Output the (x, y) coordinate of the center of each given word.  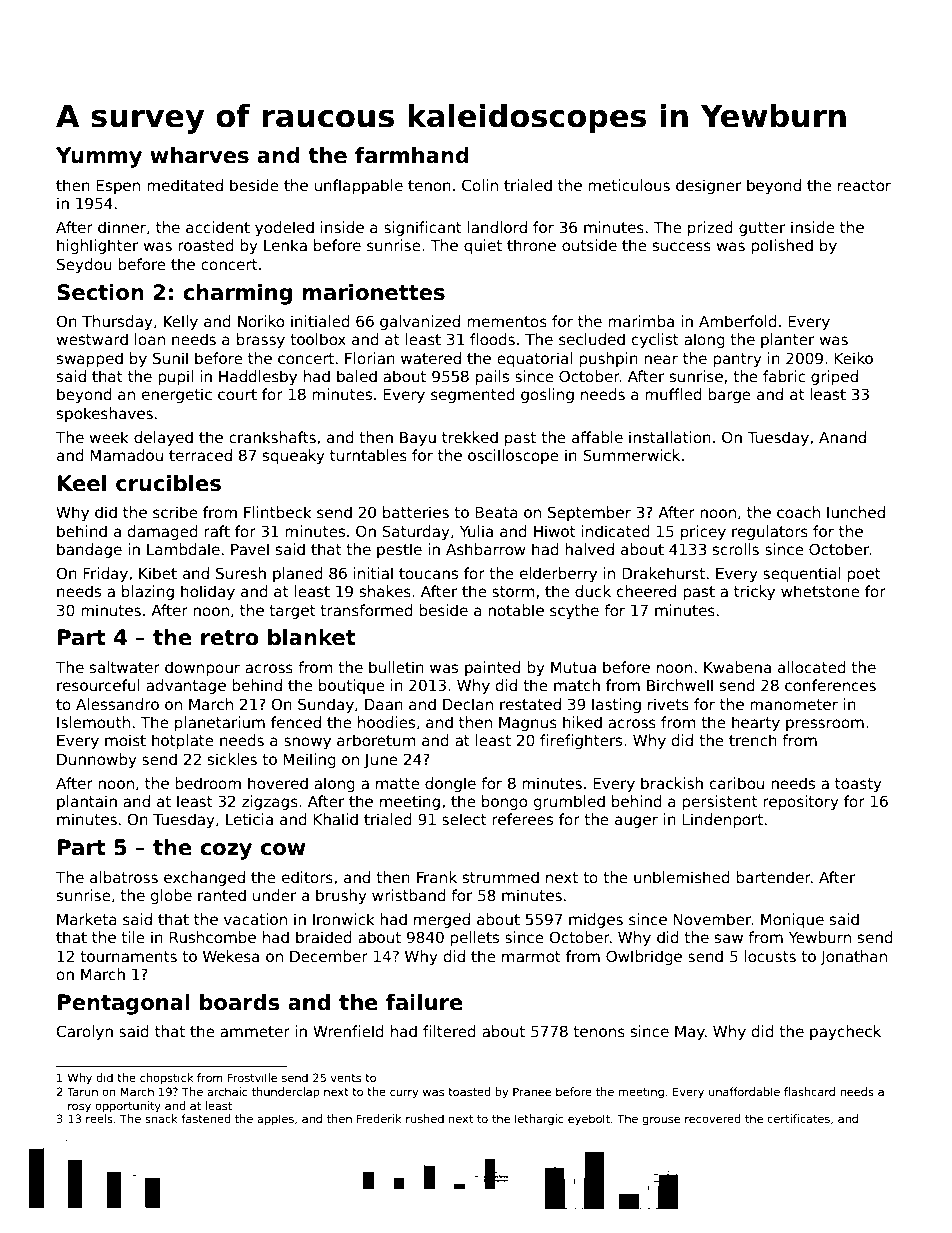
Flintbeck (278, 512)
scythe (574, 611)
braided (324, 937)
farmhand (412, 155)
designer (709, 186)
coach (798, 512)
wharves (199, 155)
